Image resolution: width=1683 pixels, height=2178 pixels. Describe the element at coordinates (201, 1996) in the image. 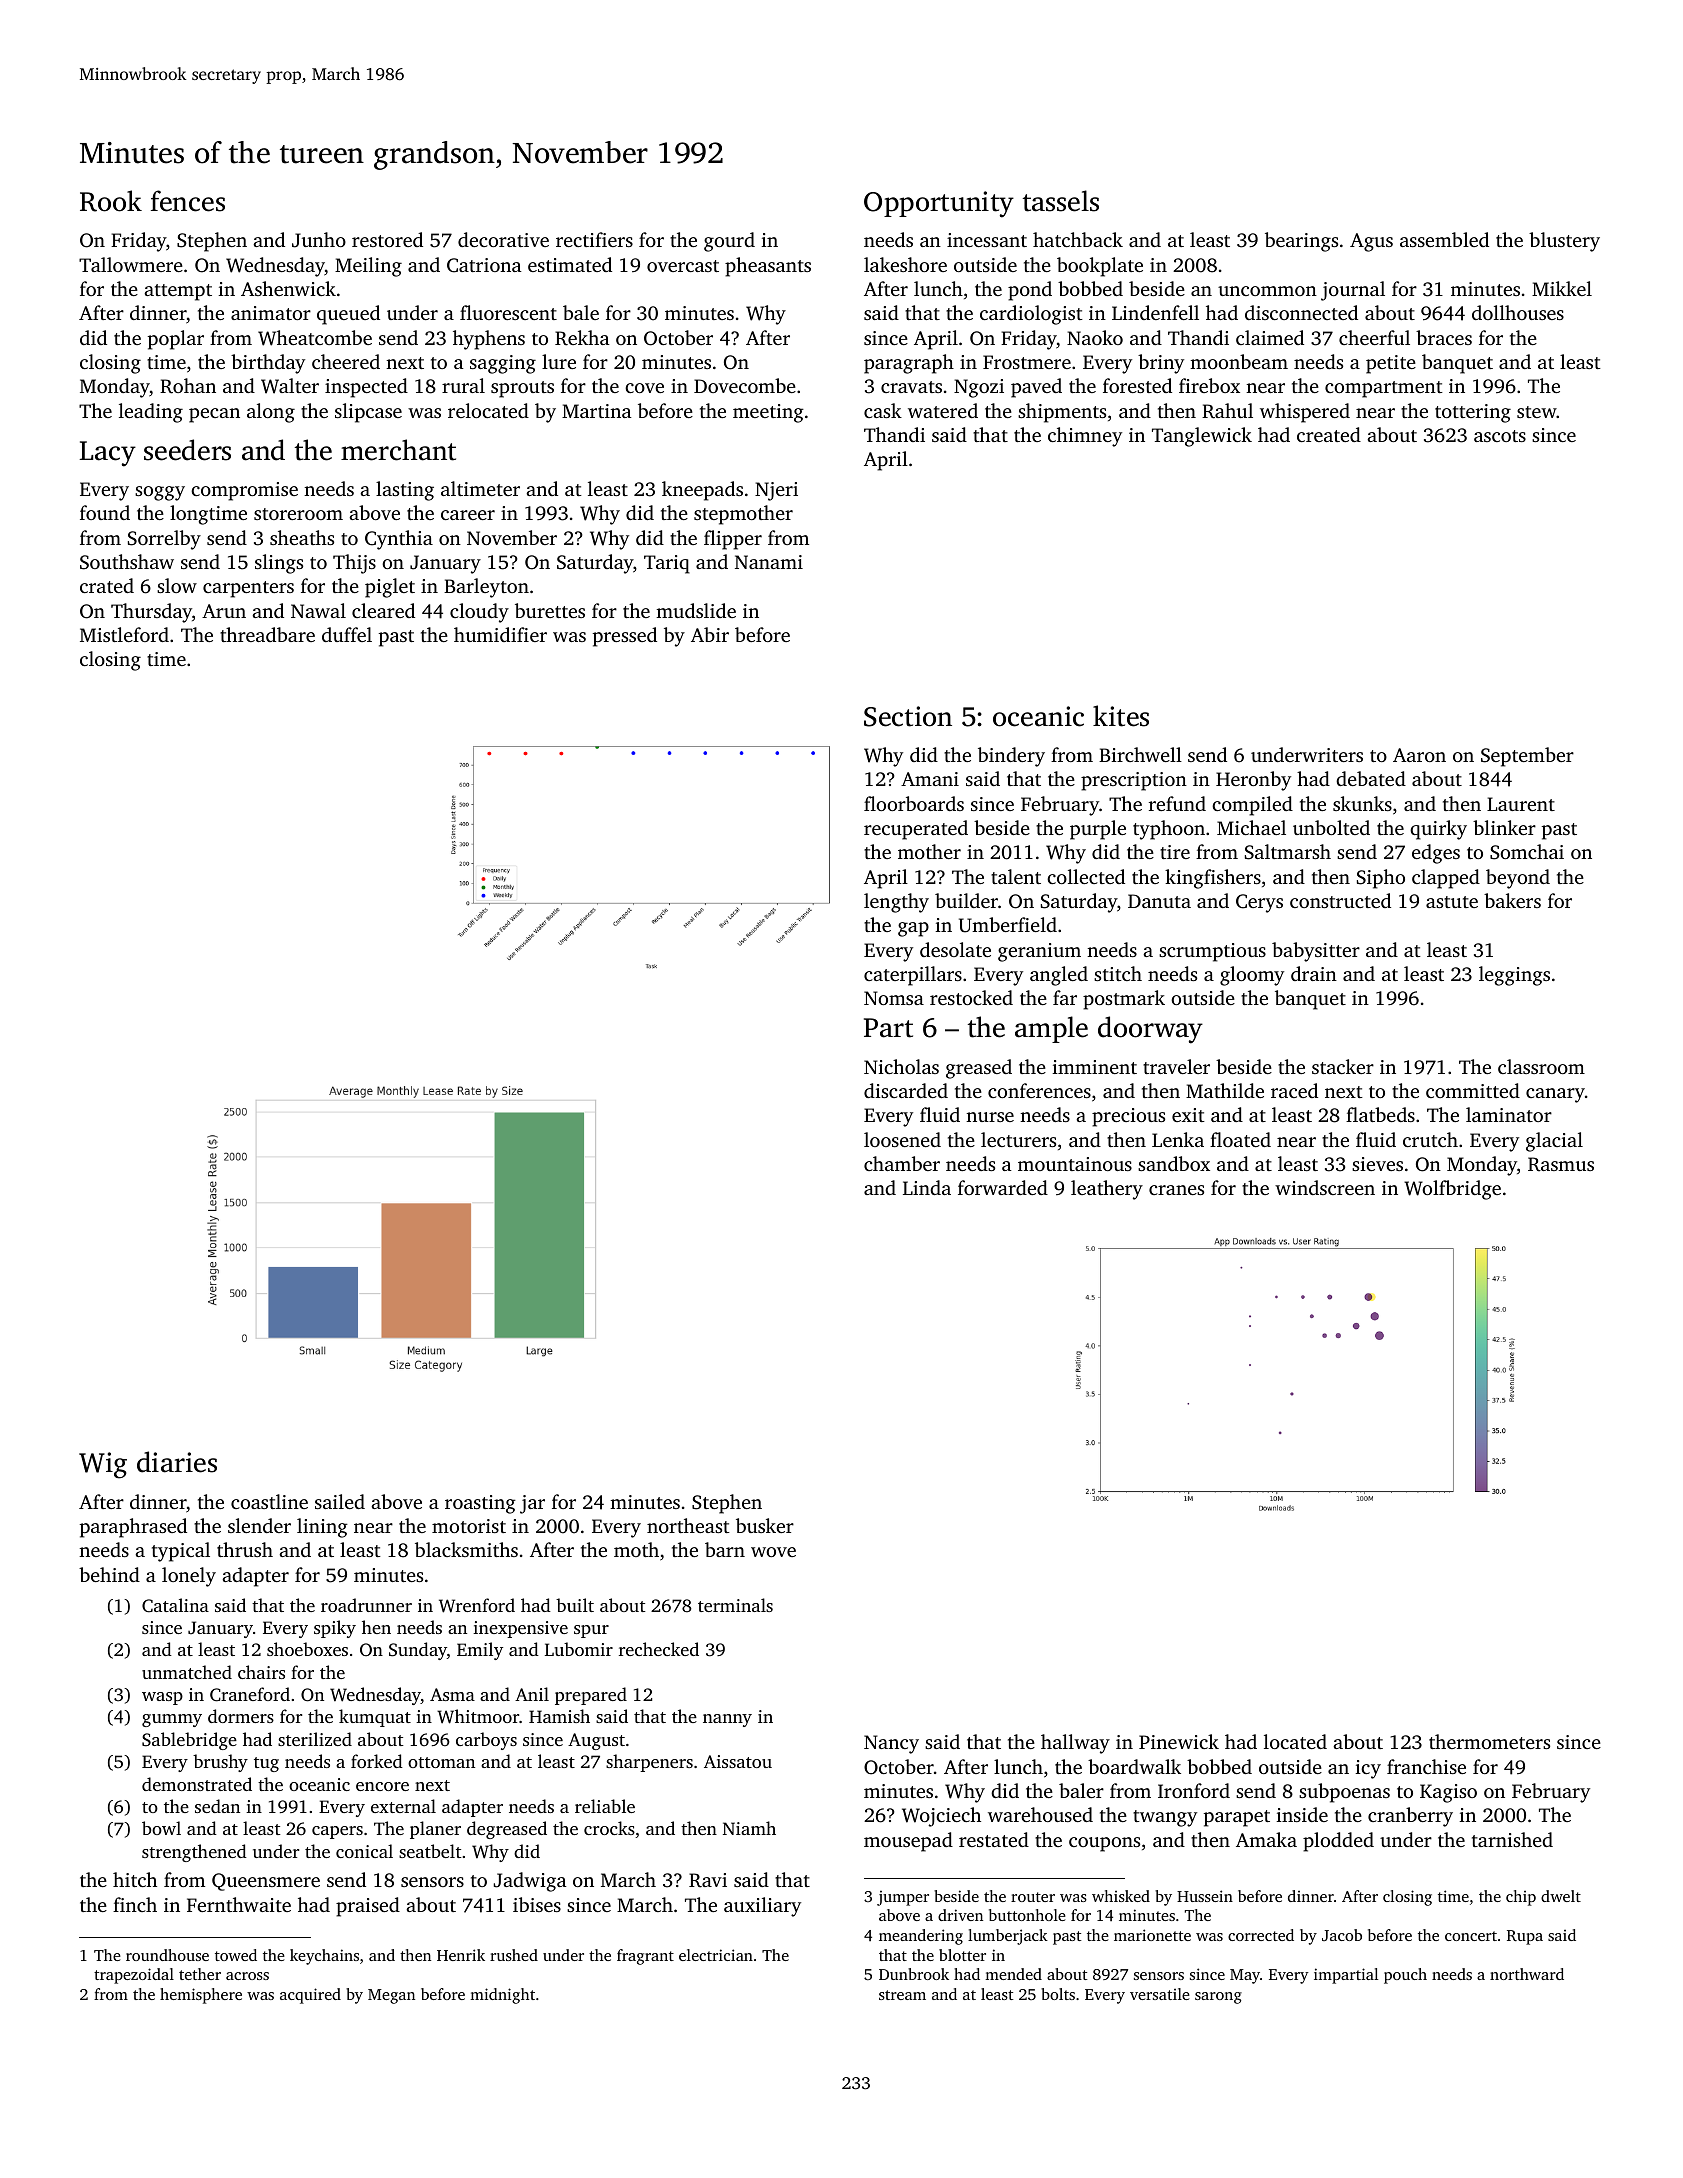

I see `hemisphere` at that location.
